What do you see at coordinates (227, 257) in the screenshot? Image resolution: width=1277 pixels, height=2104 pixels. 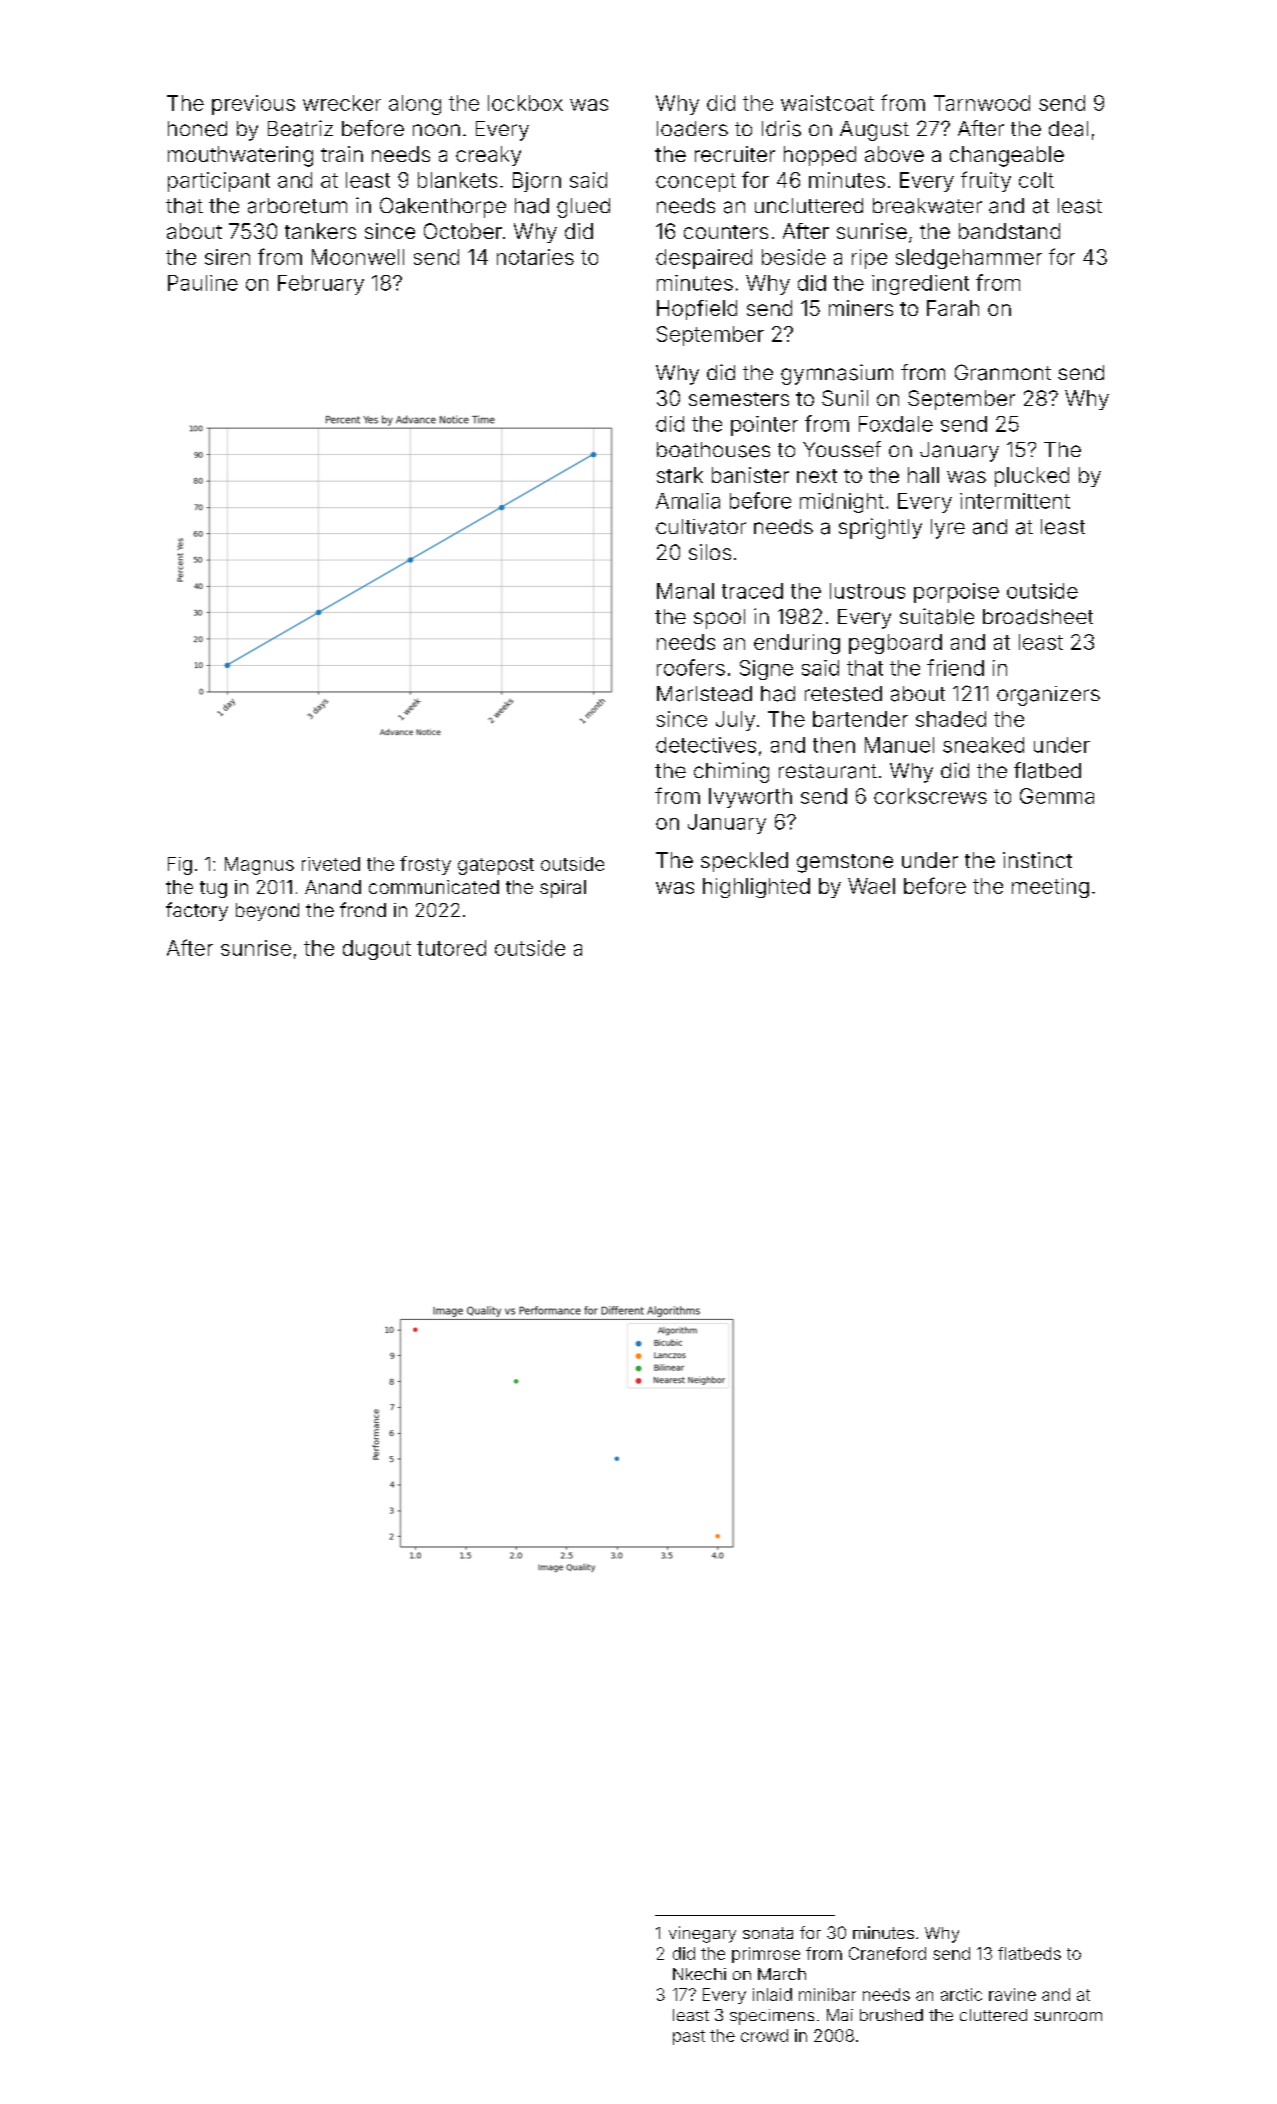 I see `siren` at bounding box center [227, 257].
